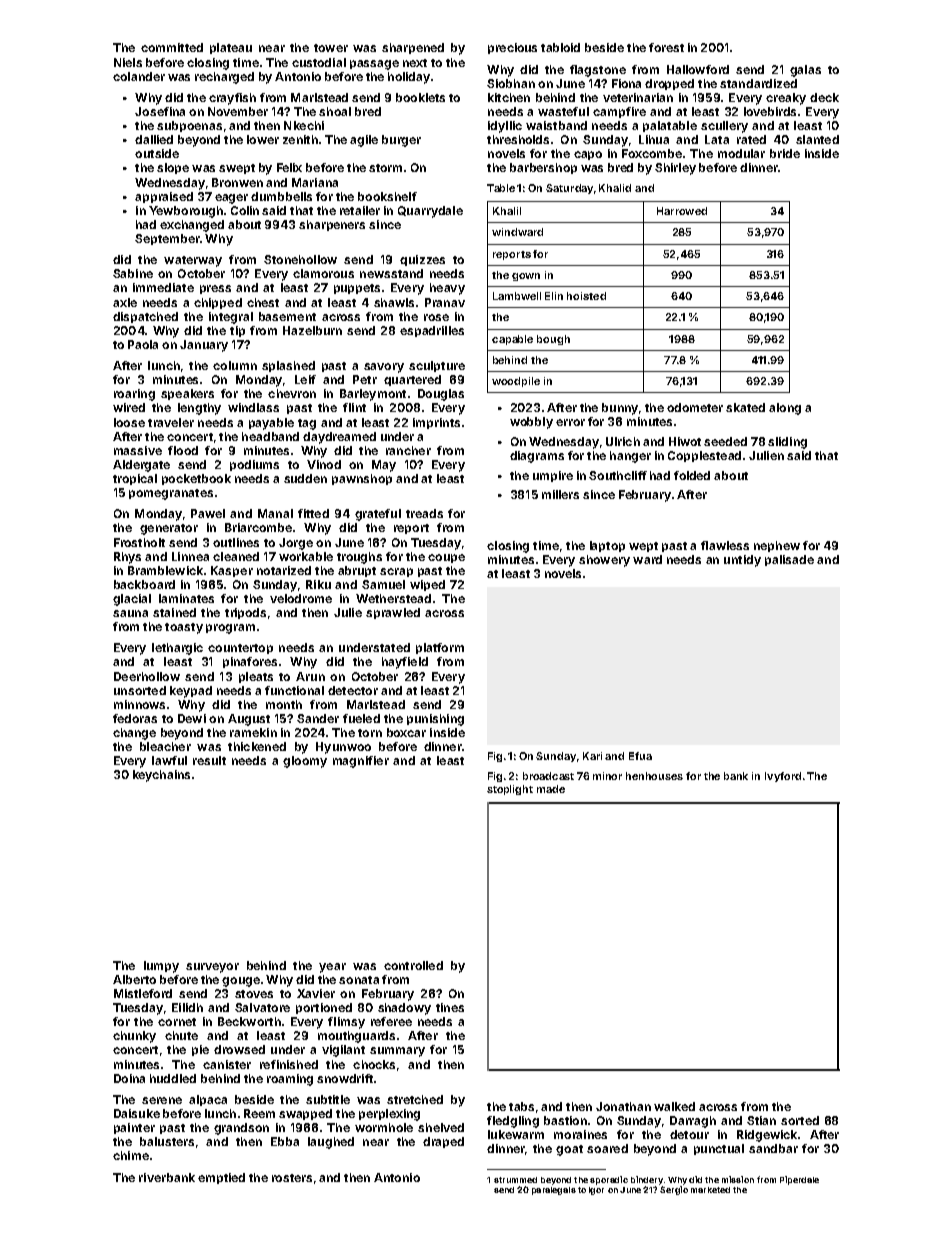 The image size is (952, 1233). Describe the element at coordinates (420, 97) in the page. I see `booklets` at that location.
